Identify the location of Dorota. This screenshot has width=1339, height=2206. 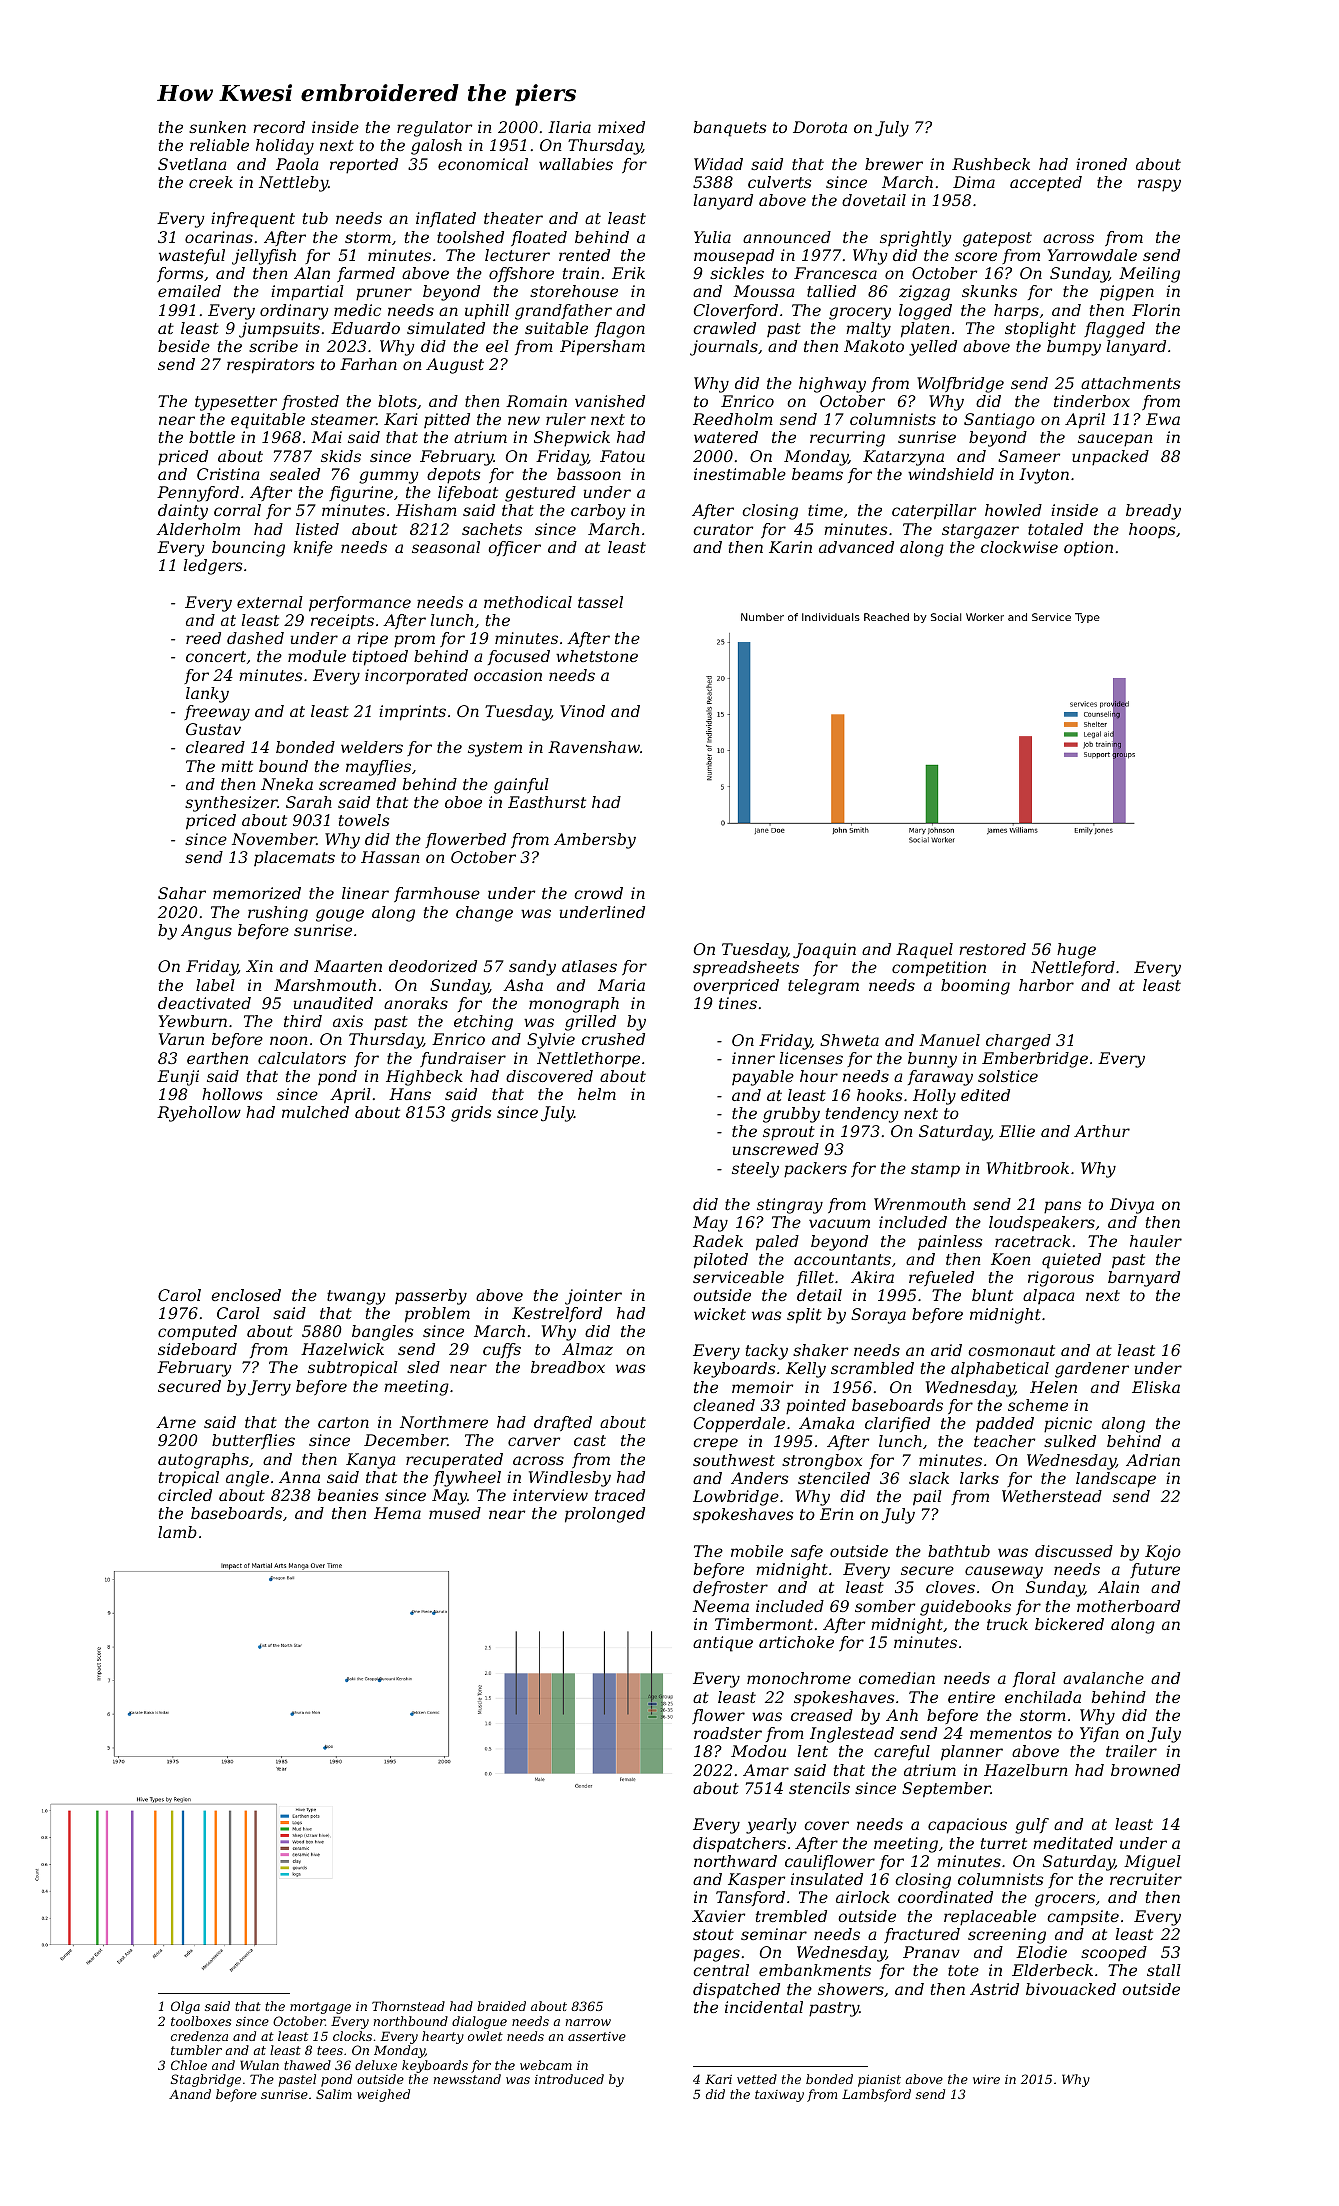
(820, 127).
